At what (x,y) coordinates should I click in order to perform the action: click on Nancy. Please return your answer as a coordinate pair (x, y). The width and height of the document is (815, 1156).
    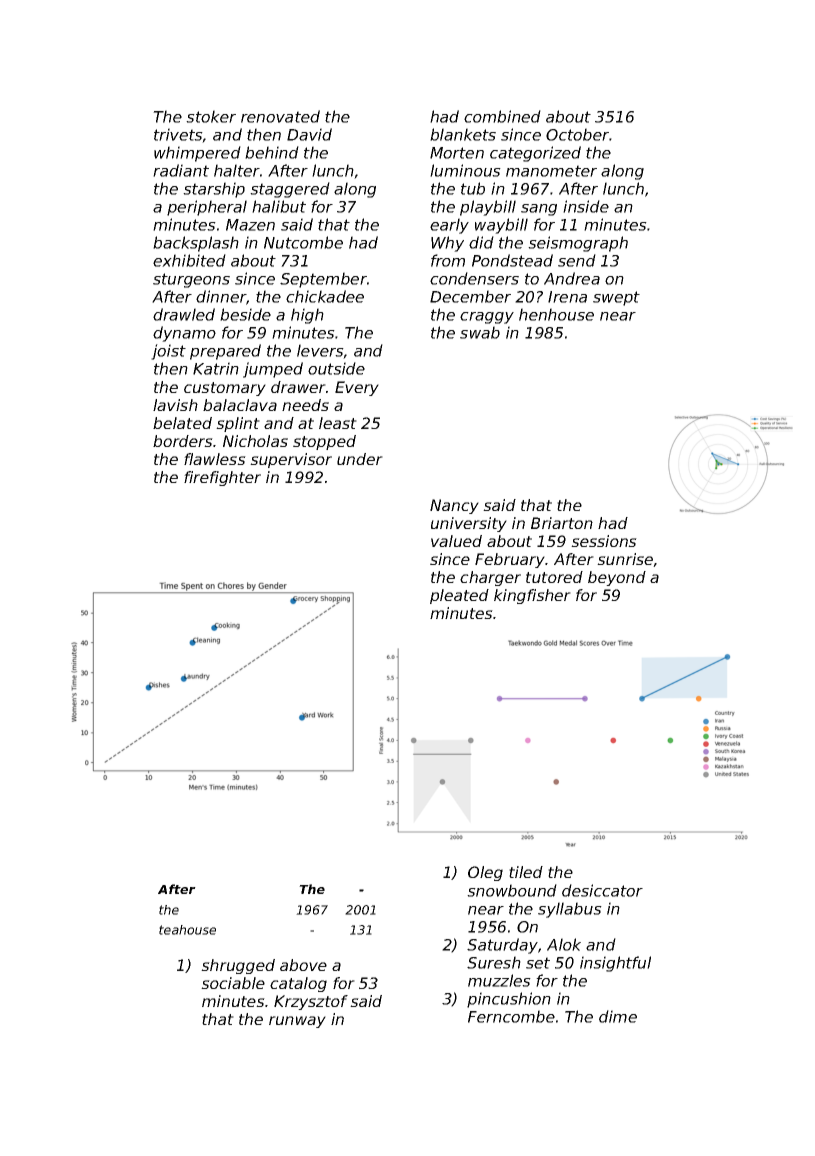
    Looking at the image, I should click on (454, 506).
